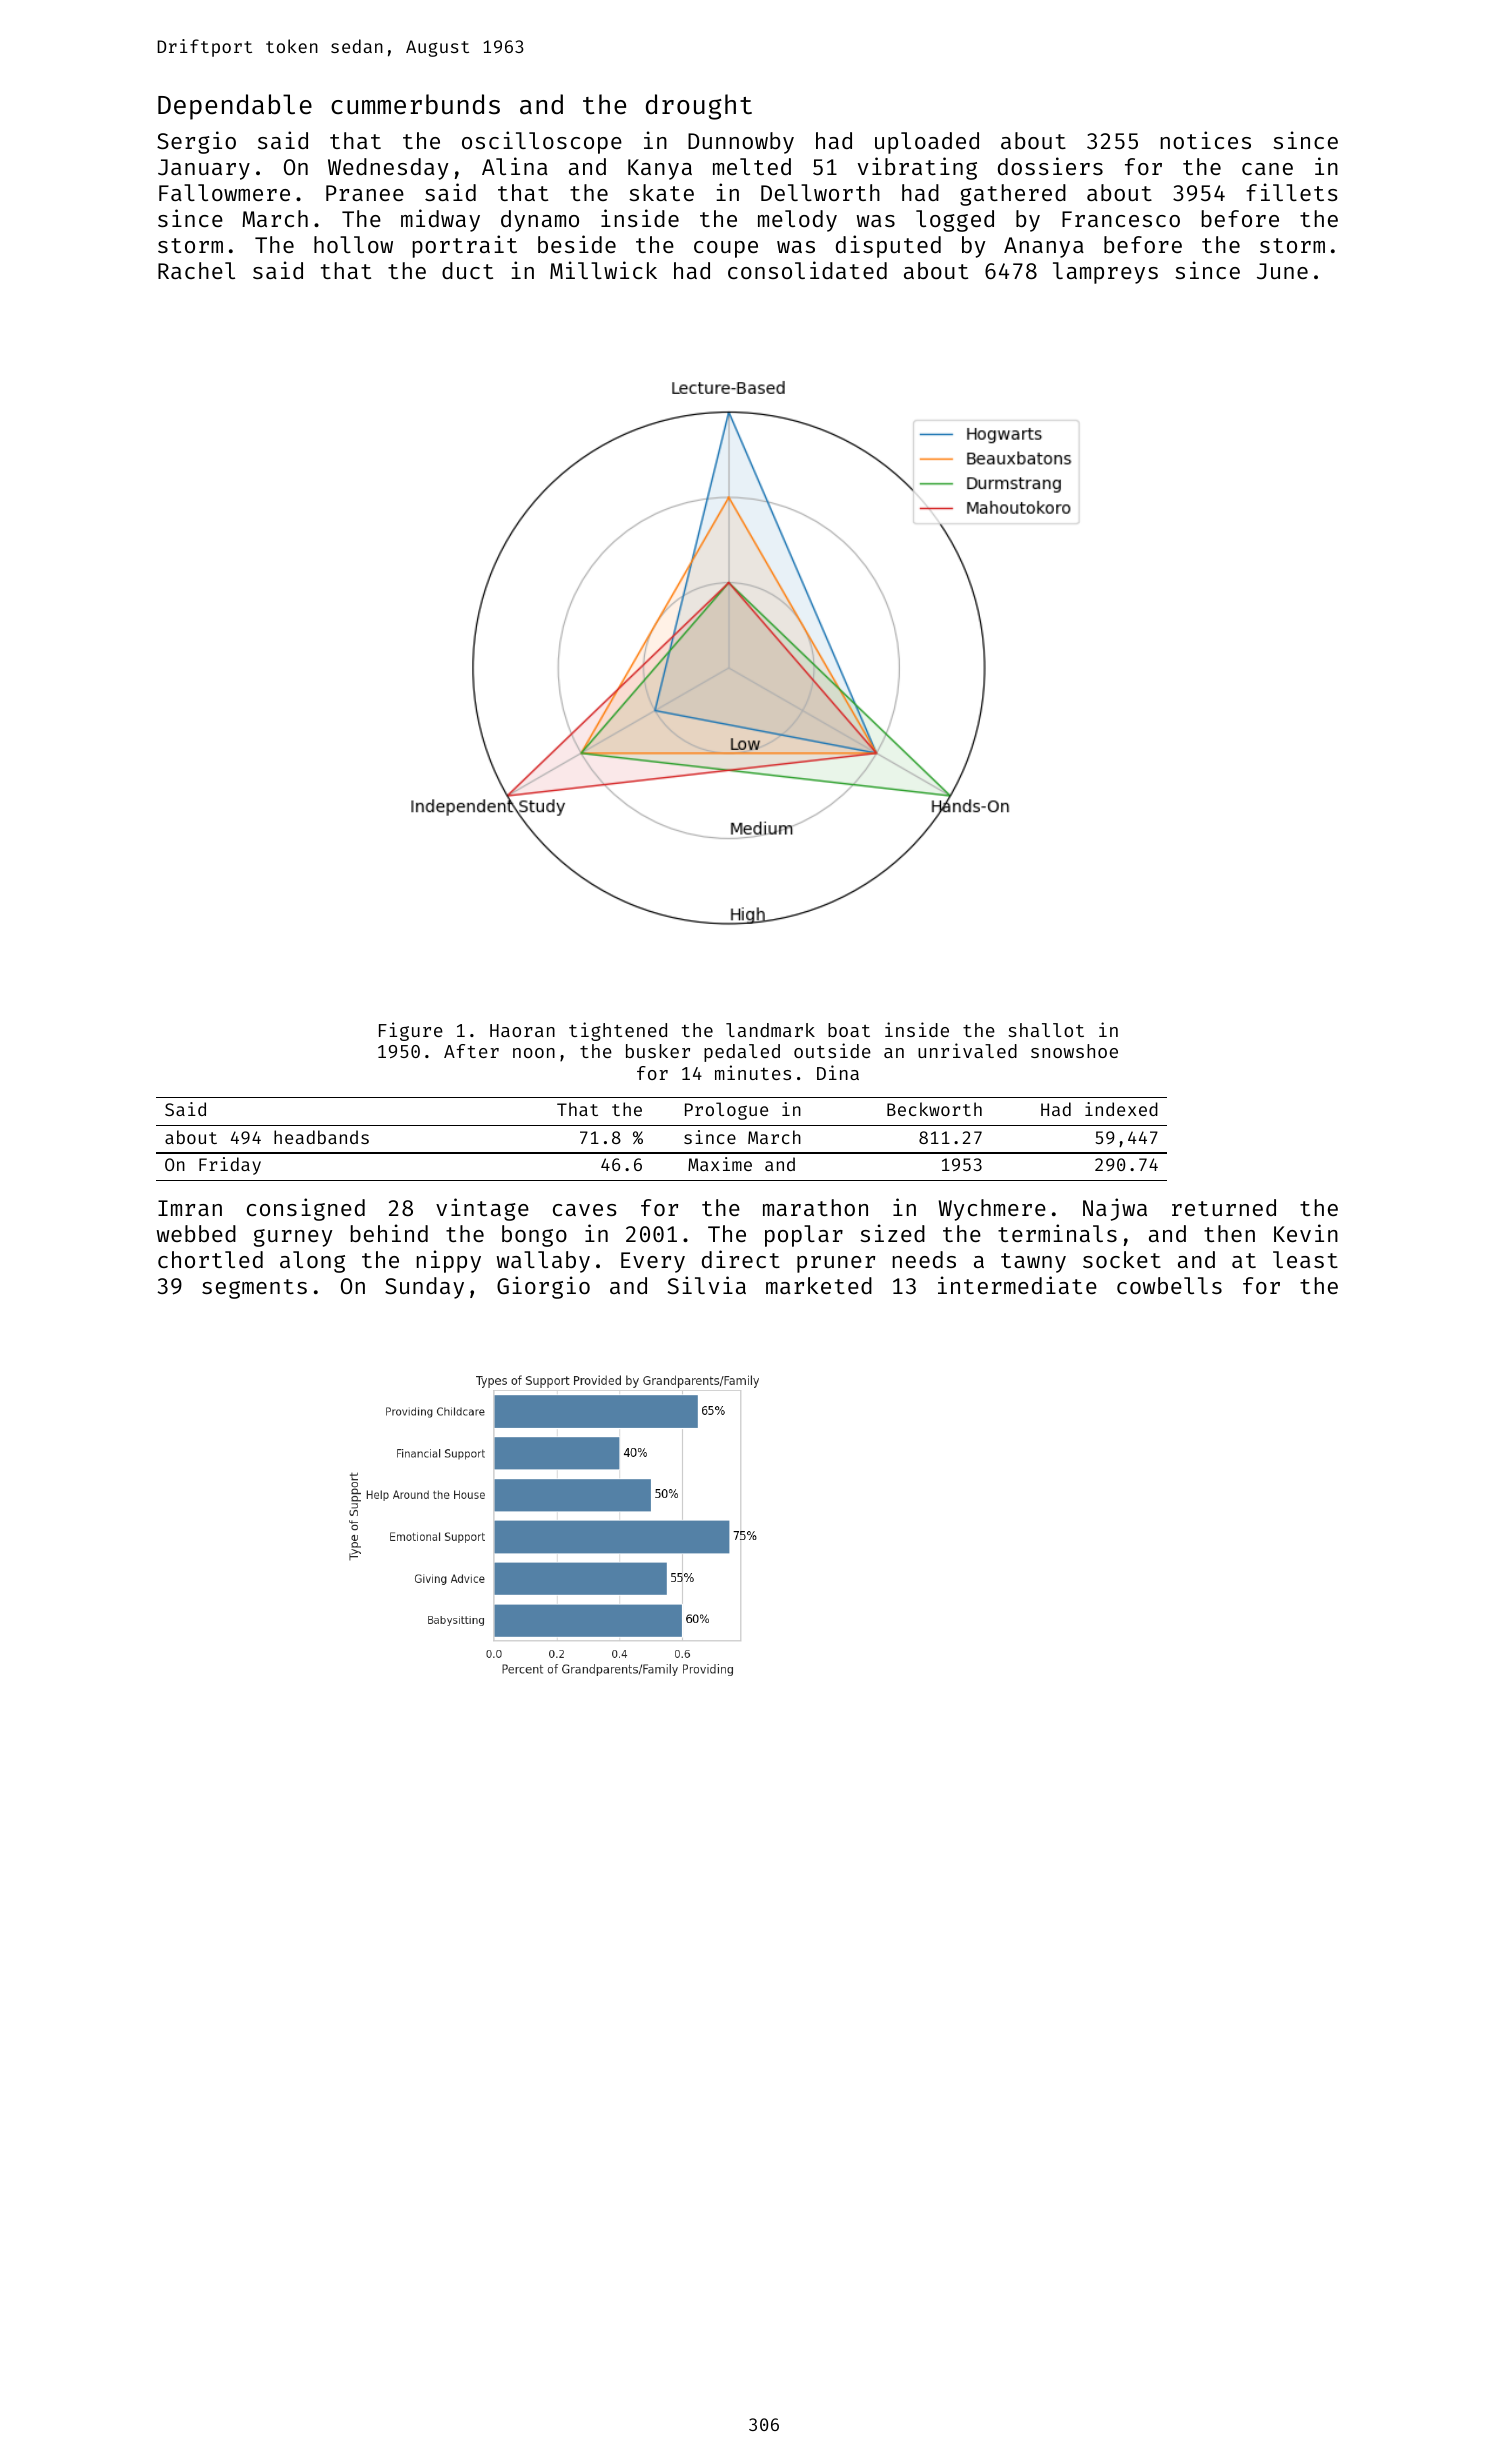 Image resolution: width=1496 pixels, height=2464 pixels. Describe the element at coordinates (471, 1051) in the image. I see `After` at that location.
